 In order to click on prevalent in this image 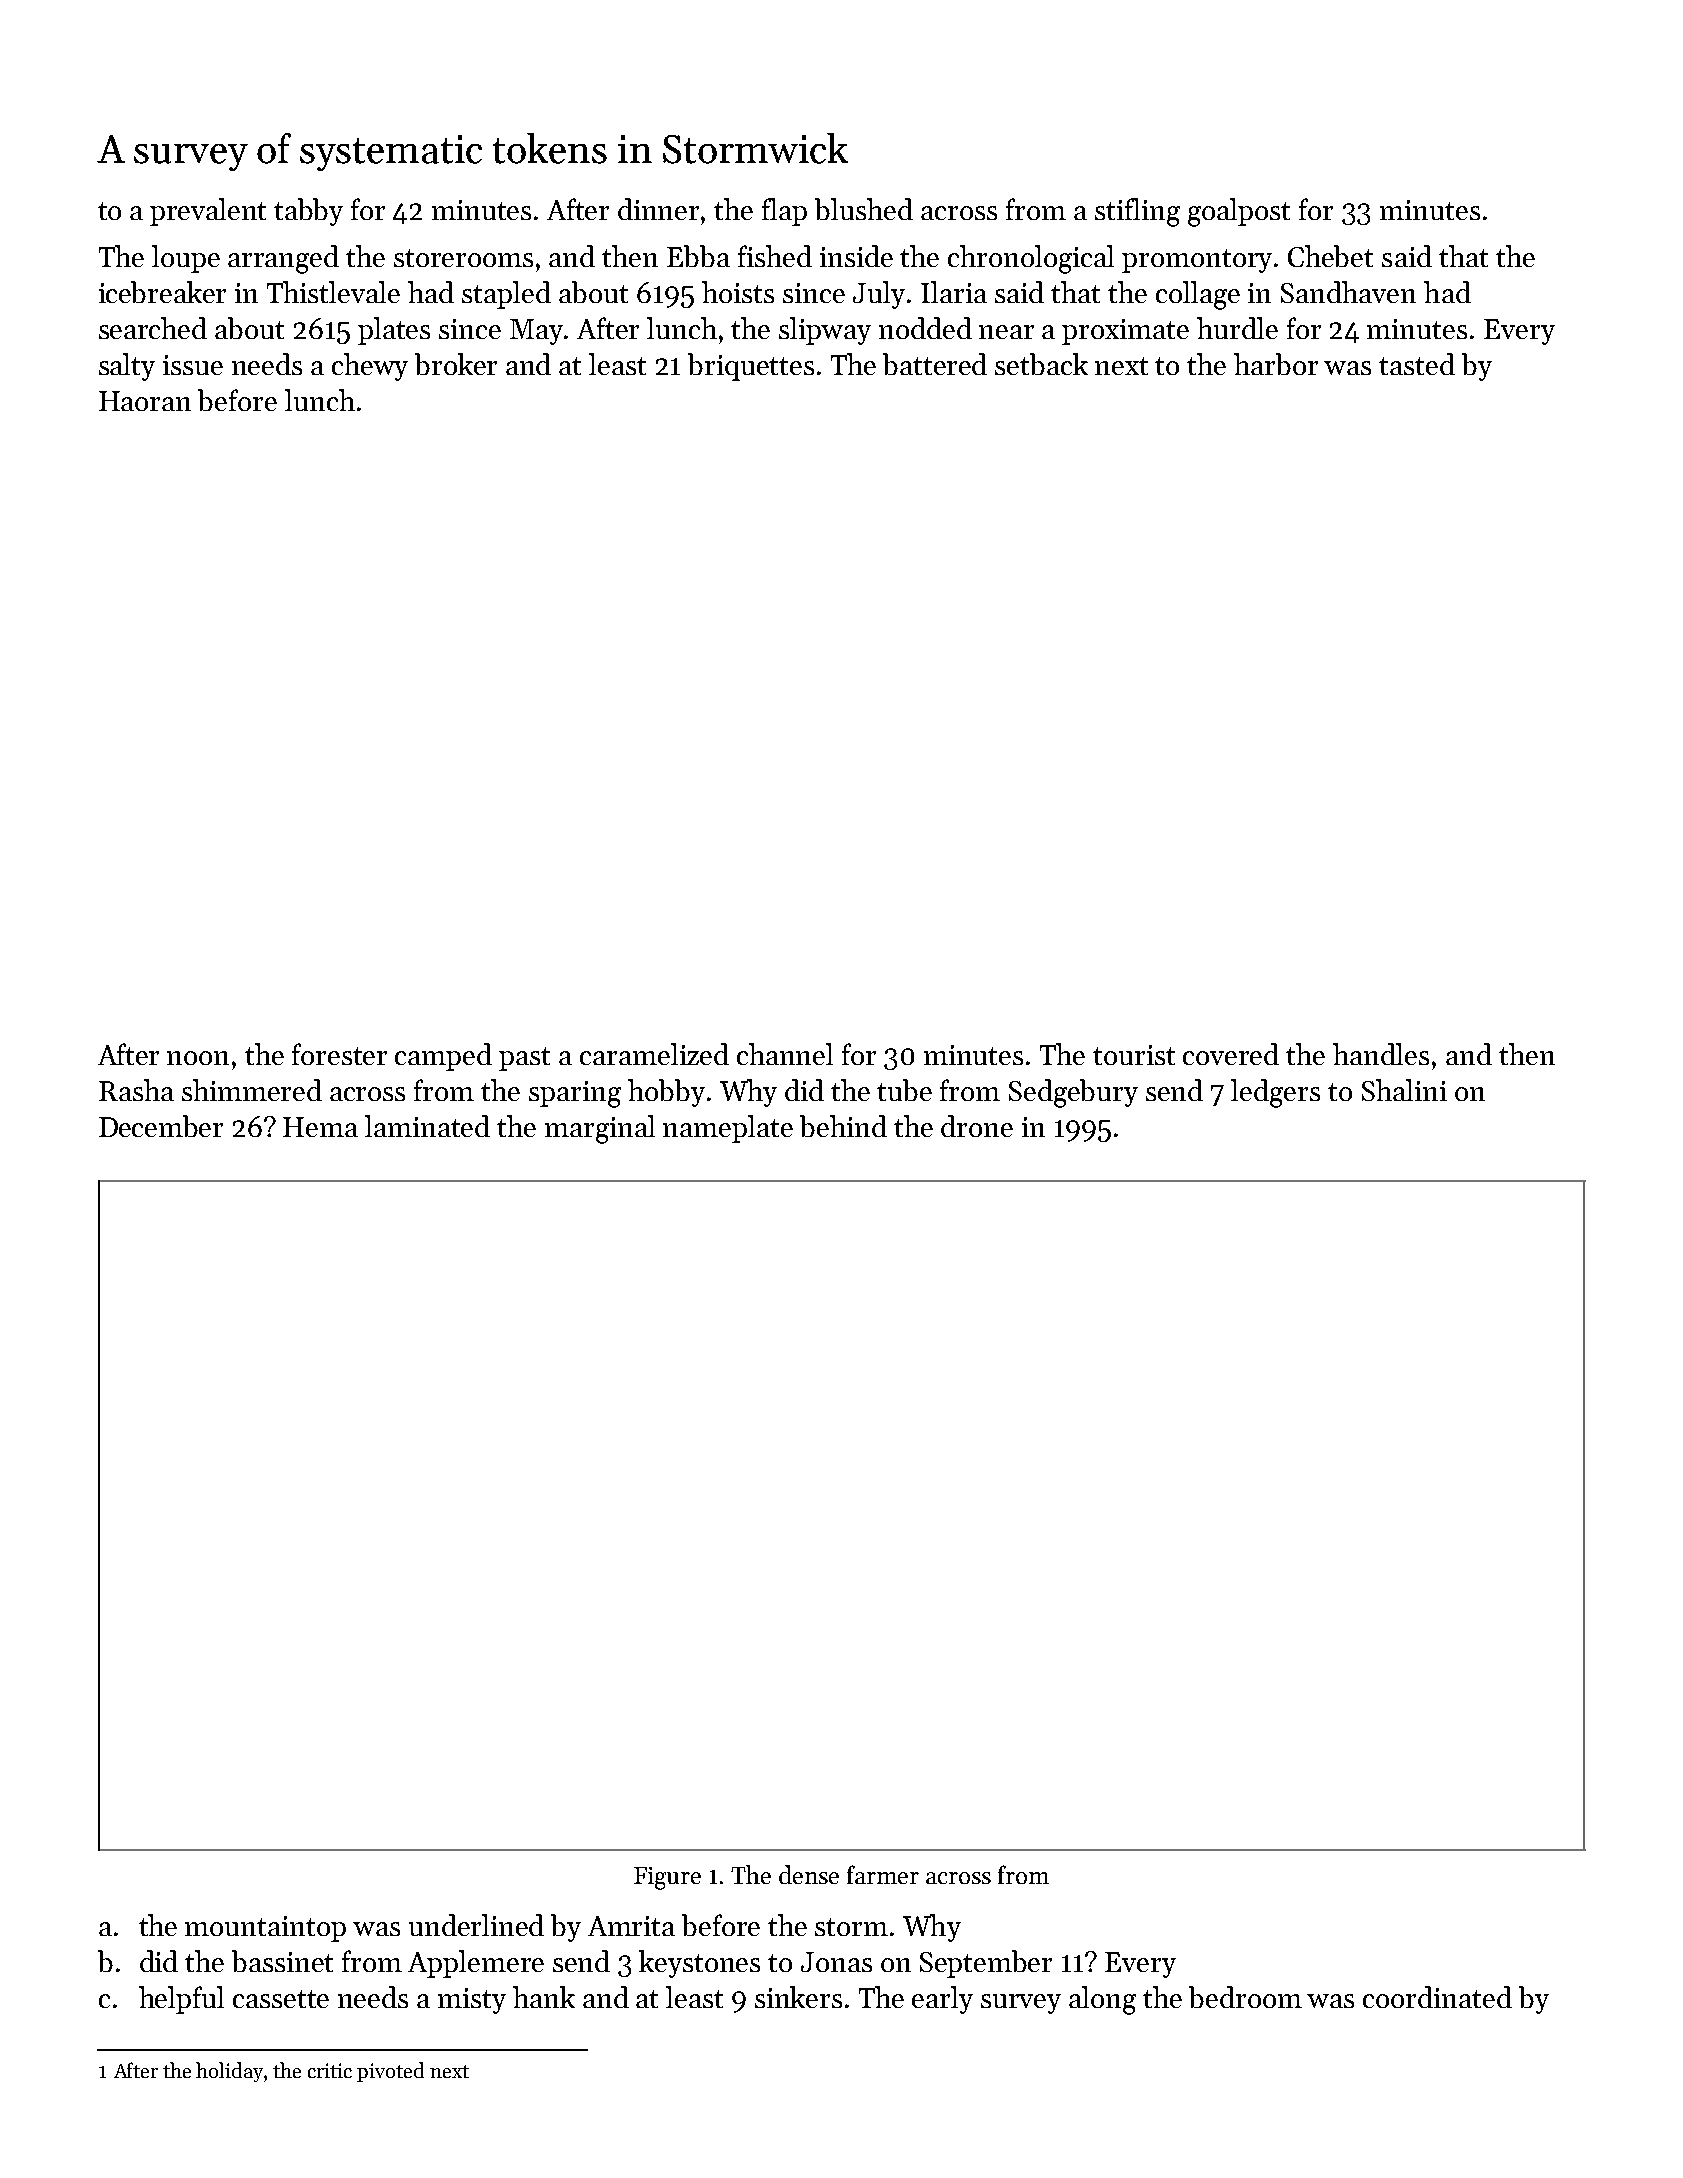, I will do `click(208, 212)`.
